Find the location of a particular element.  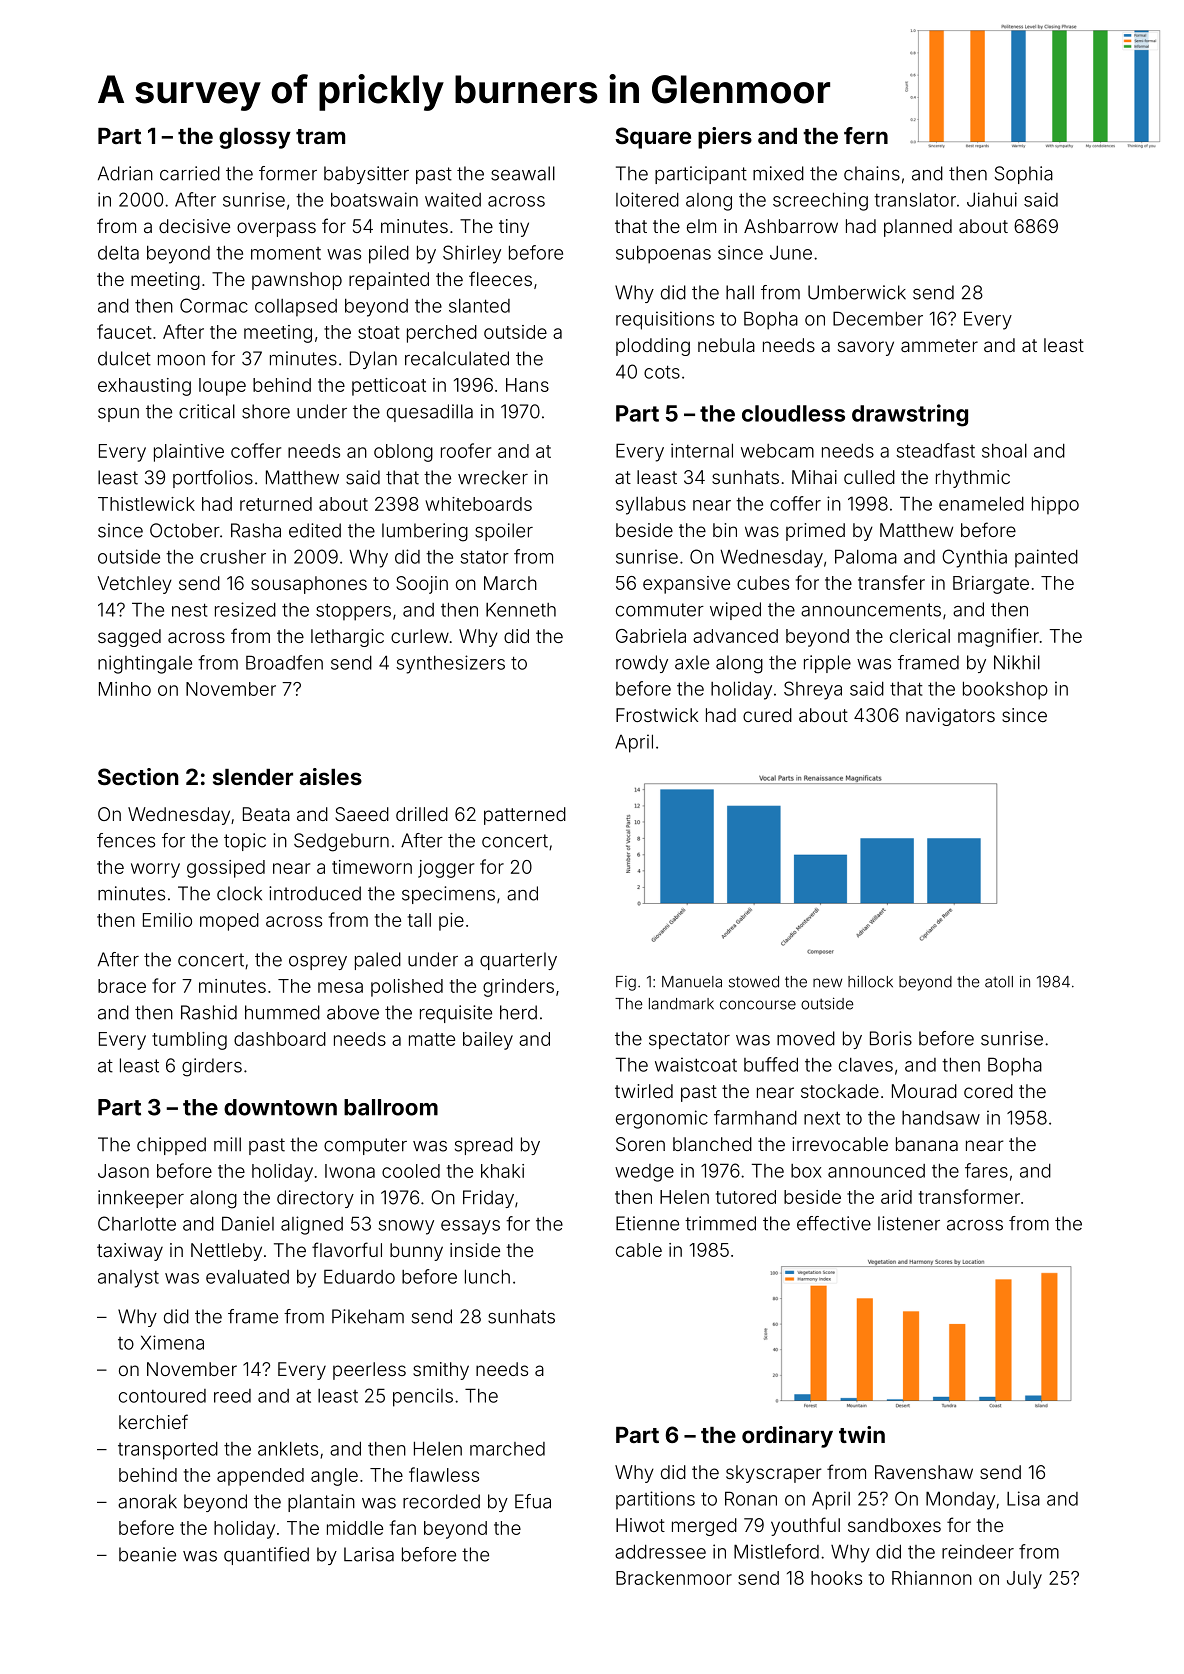

atoll is located at coordinates (999, 982).
